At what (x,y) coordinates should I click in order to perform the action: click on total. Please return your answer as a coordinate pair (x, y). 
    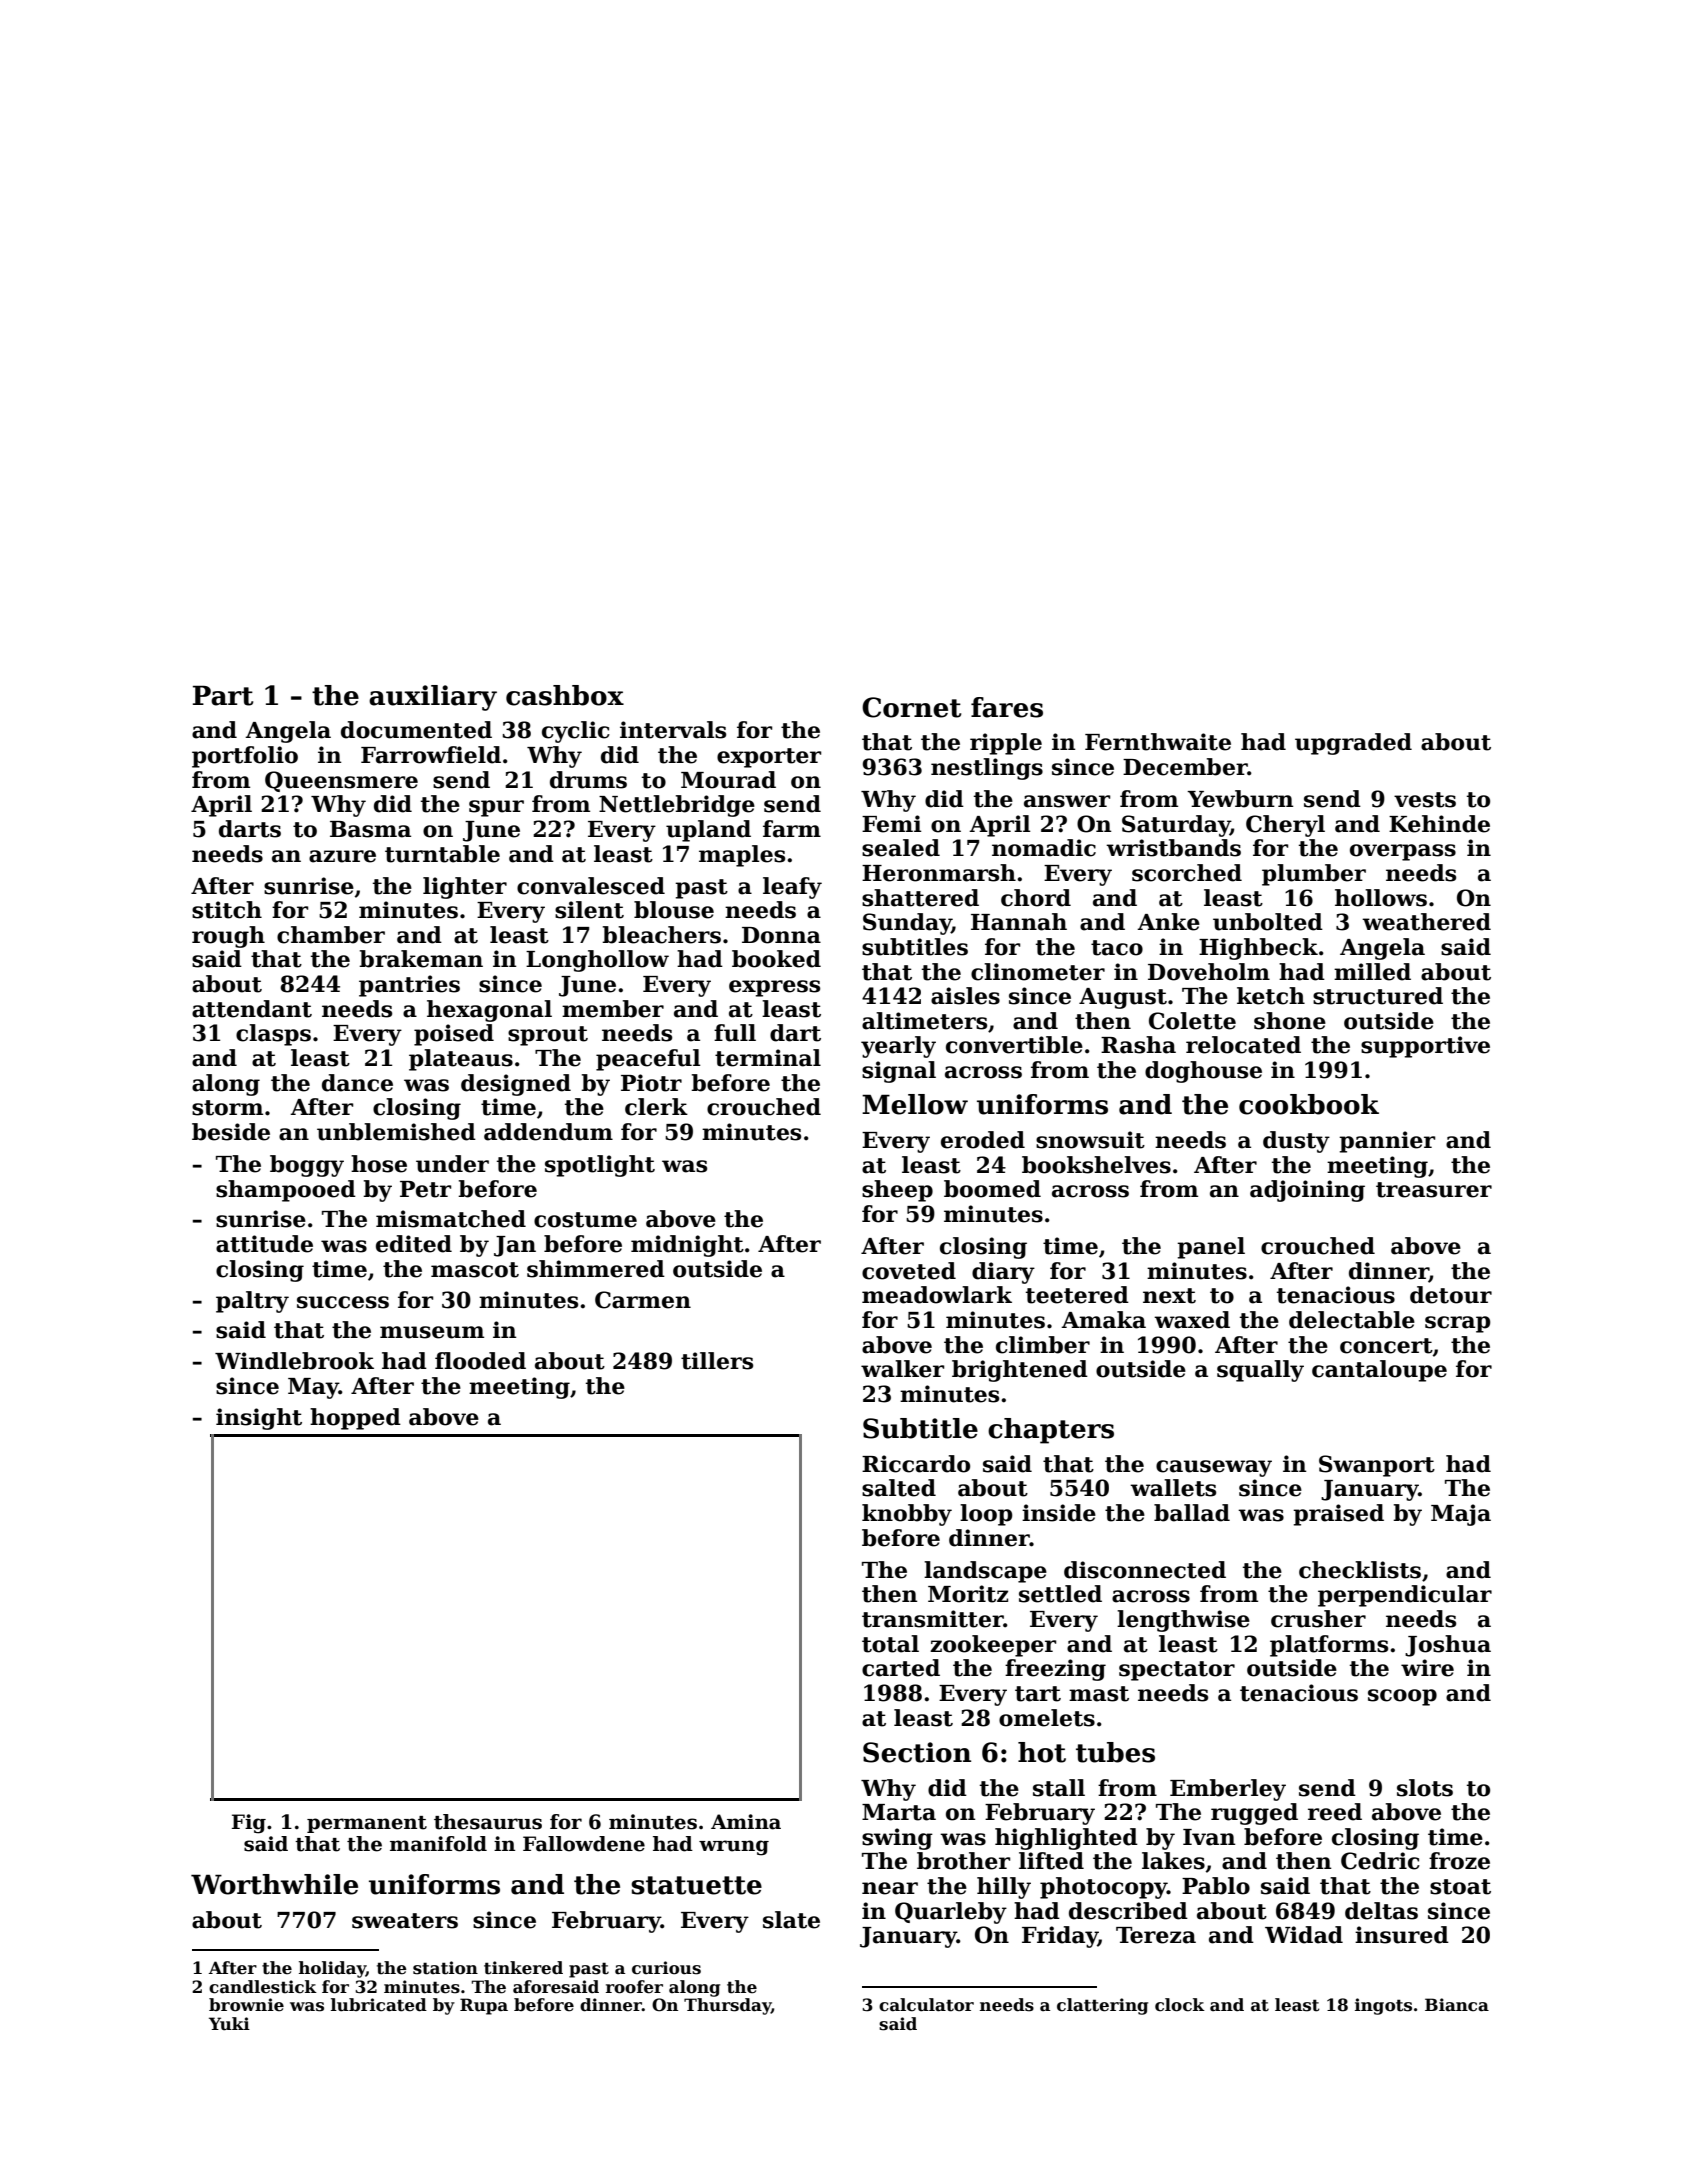
    Looking at the image, I should click on (890, 1644).
